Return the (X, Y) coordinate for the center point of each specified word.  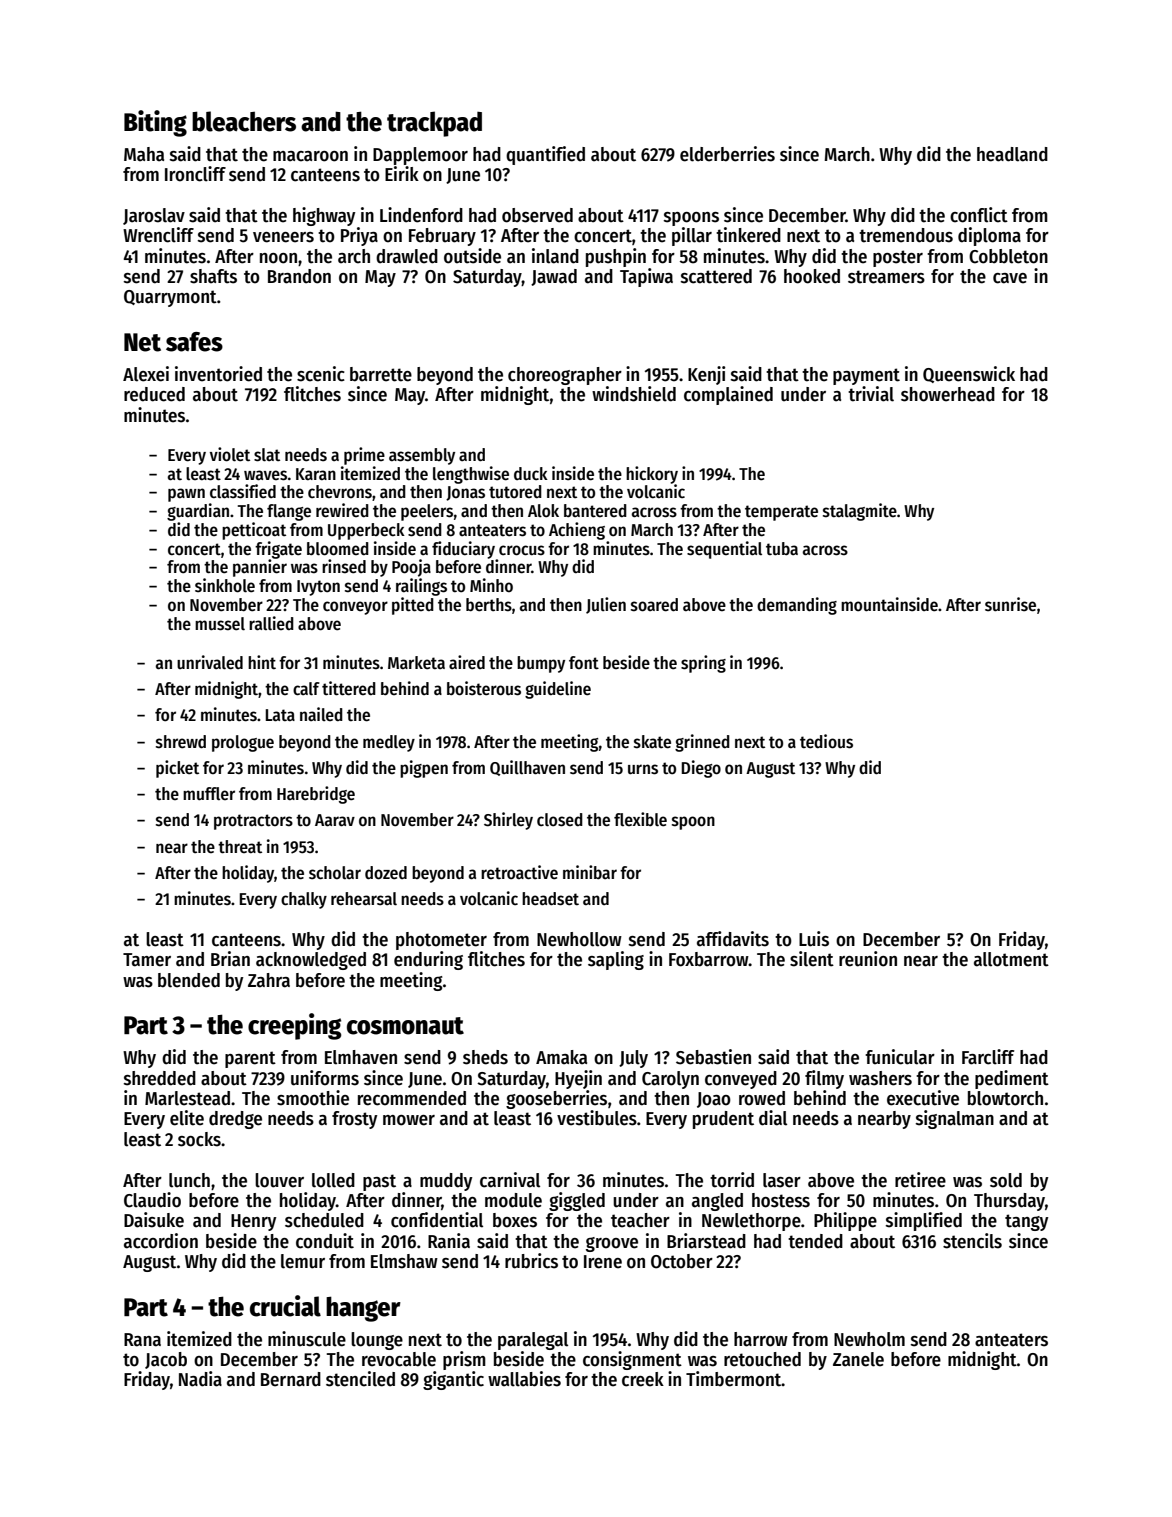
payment (866, 376)
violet (230, 454)
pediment (1012, 1079)
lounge (377, 1341)
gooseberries (556, 1099)
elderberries (727, 154)
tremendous (906, 235)
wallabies (524, 1379)
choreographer (565, 376)
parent (250, 1059)
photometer (441, 941)
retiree (920, 1180)
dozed (386, 873)
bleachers (244, 121)
